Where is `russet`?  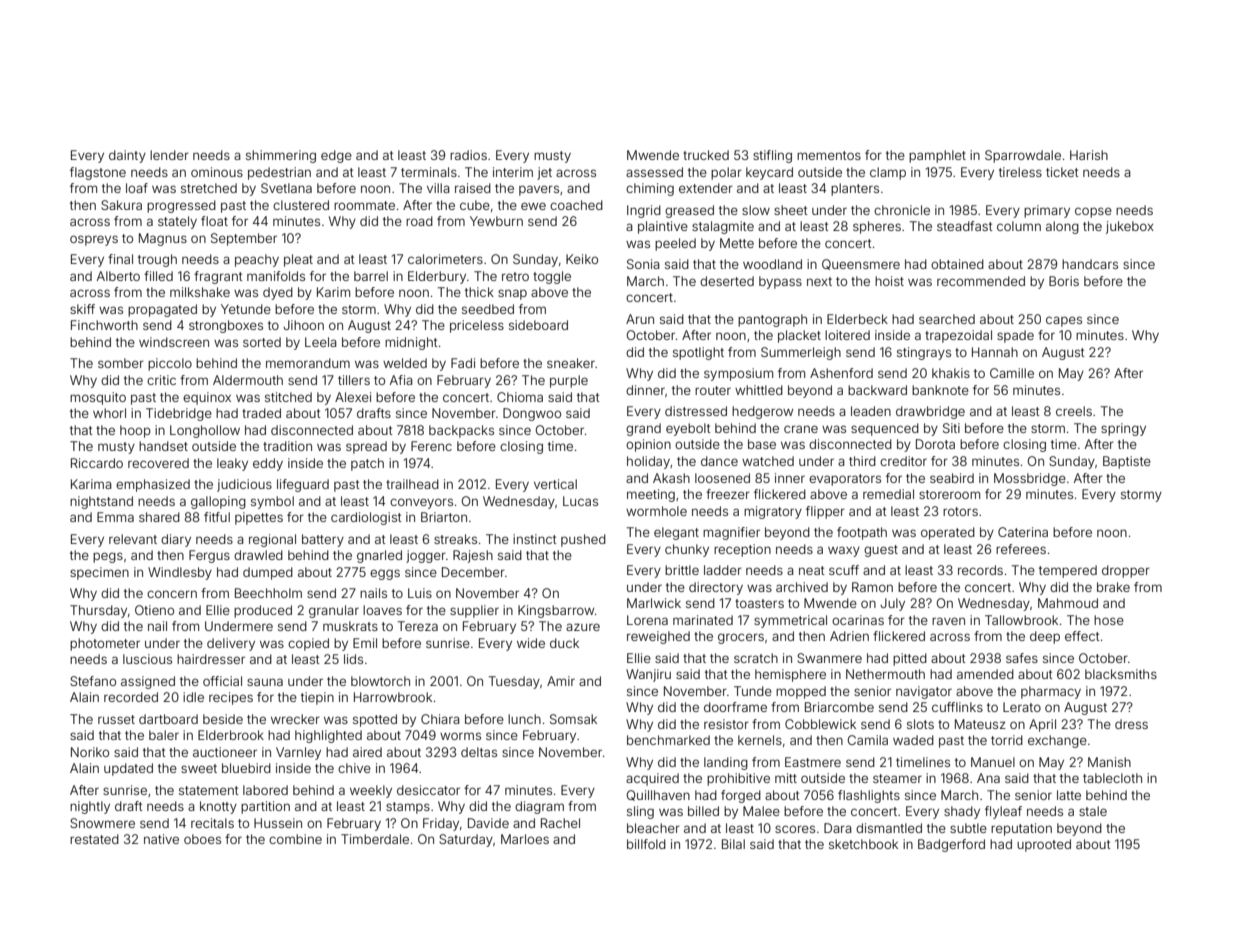
russet is located at coordinates (116, 719).
